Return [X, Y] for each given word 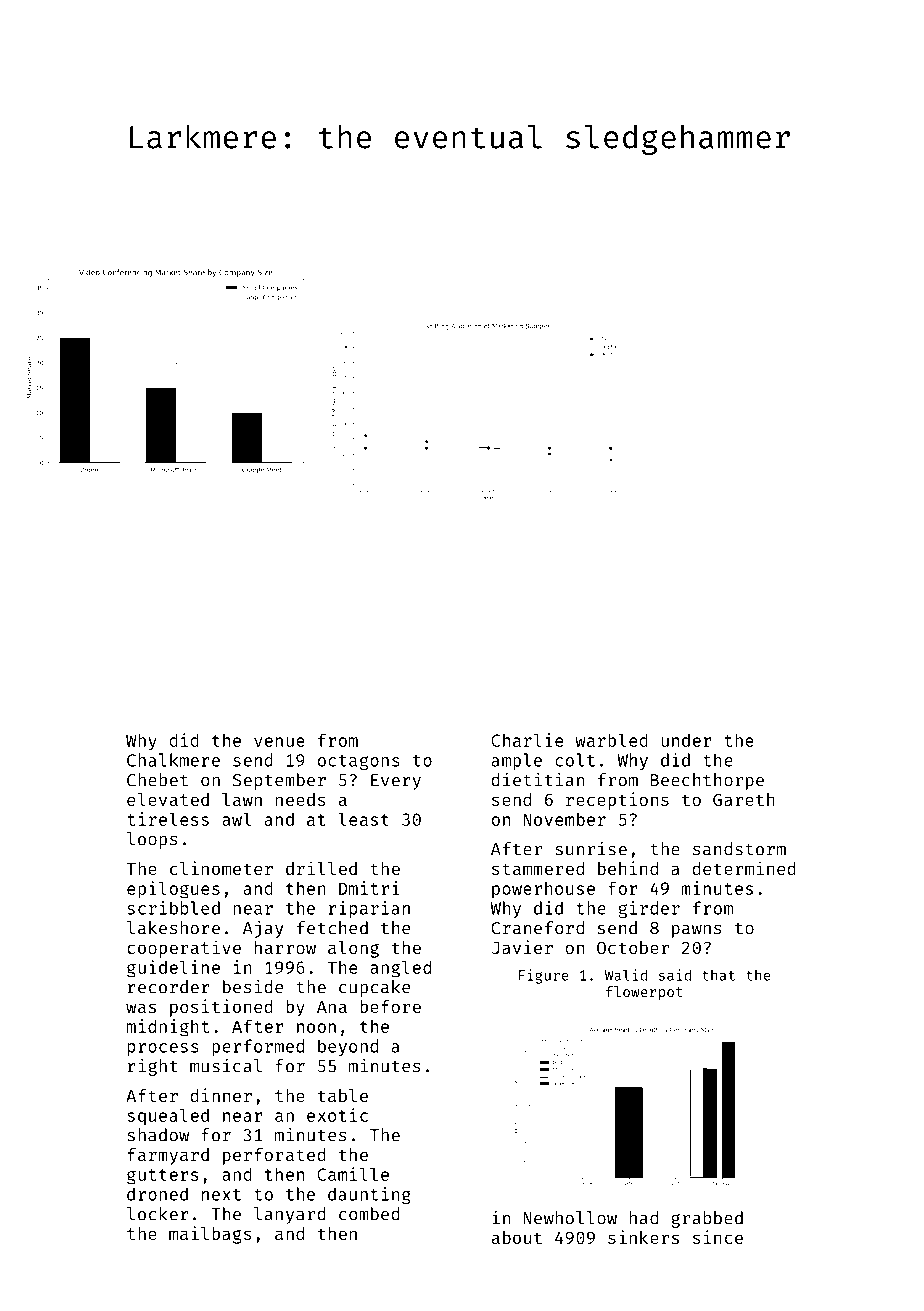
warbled [611, 740]
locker [158, 1214]
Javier [522, 947]
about [517, 1237]
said [675, 975]
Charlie [527, 740]
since [718, 1237]
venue [279, 742]
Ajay [263, 929]
